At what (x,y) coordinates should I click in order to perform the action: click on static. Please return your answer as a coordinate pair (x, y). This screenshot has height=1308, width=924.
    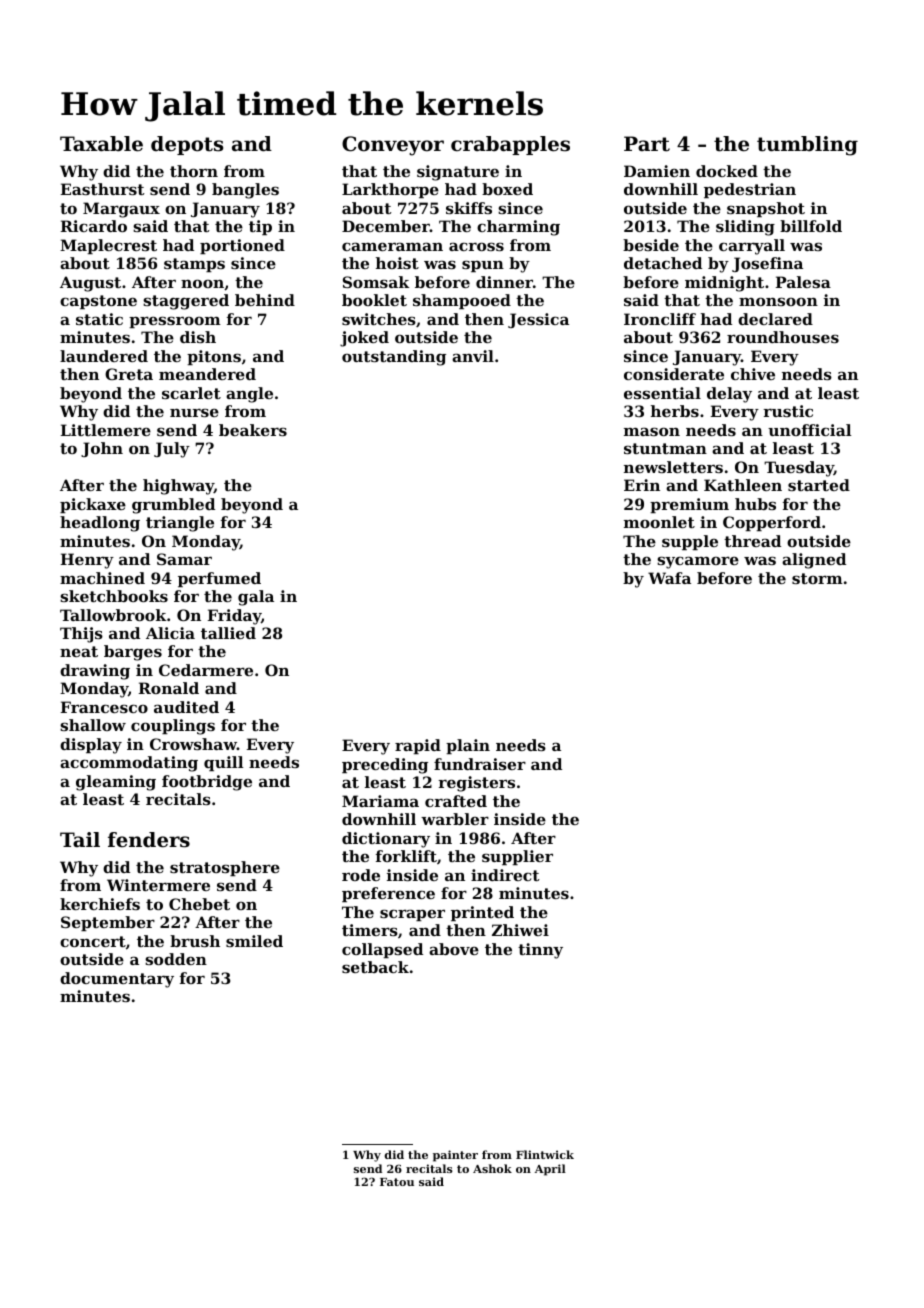
    Looking at the image, I should click on (99, 319).
